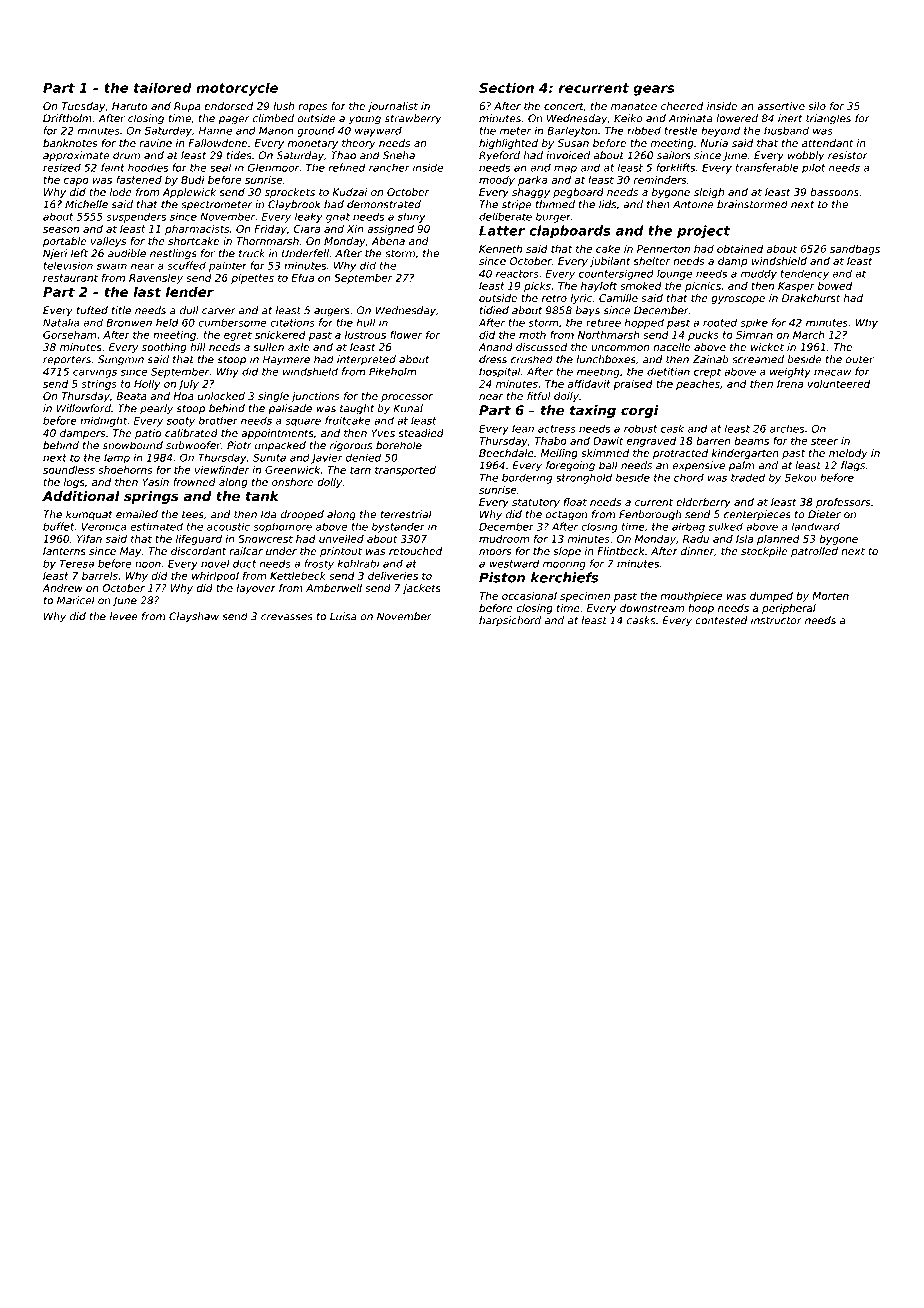 The height and width of the screenshot is (1308, 924). What do you see at coordinates (505, 216) in the screenshot?
I see `deliberate` at bounding box center [505, 216].
